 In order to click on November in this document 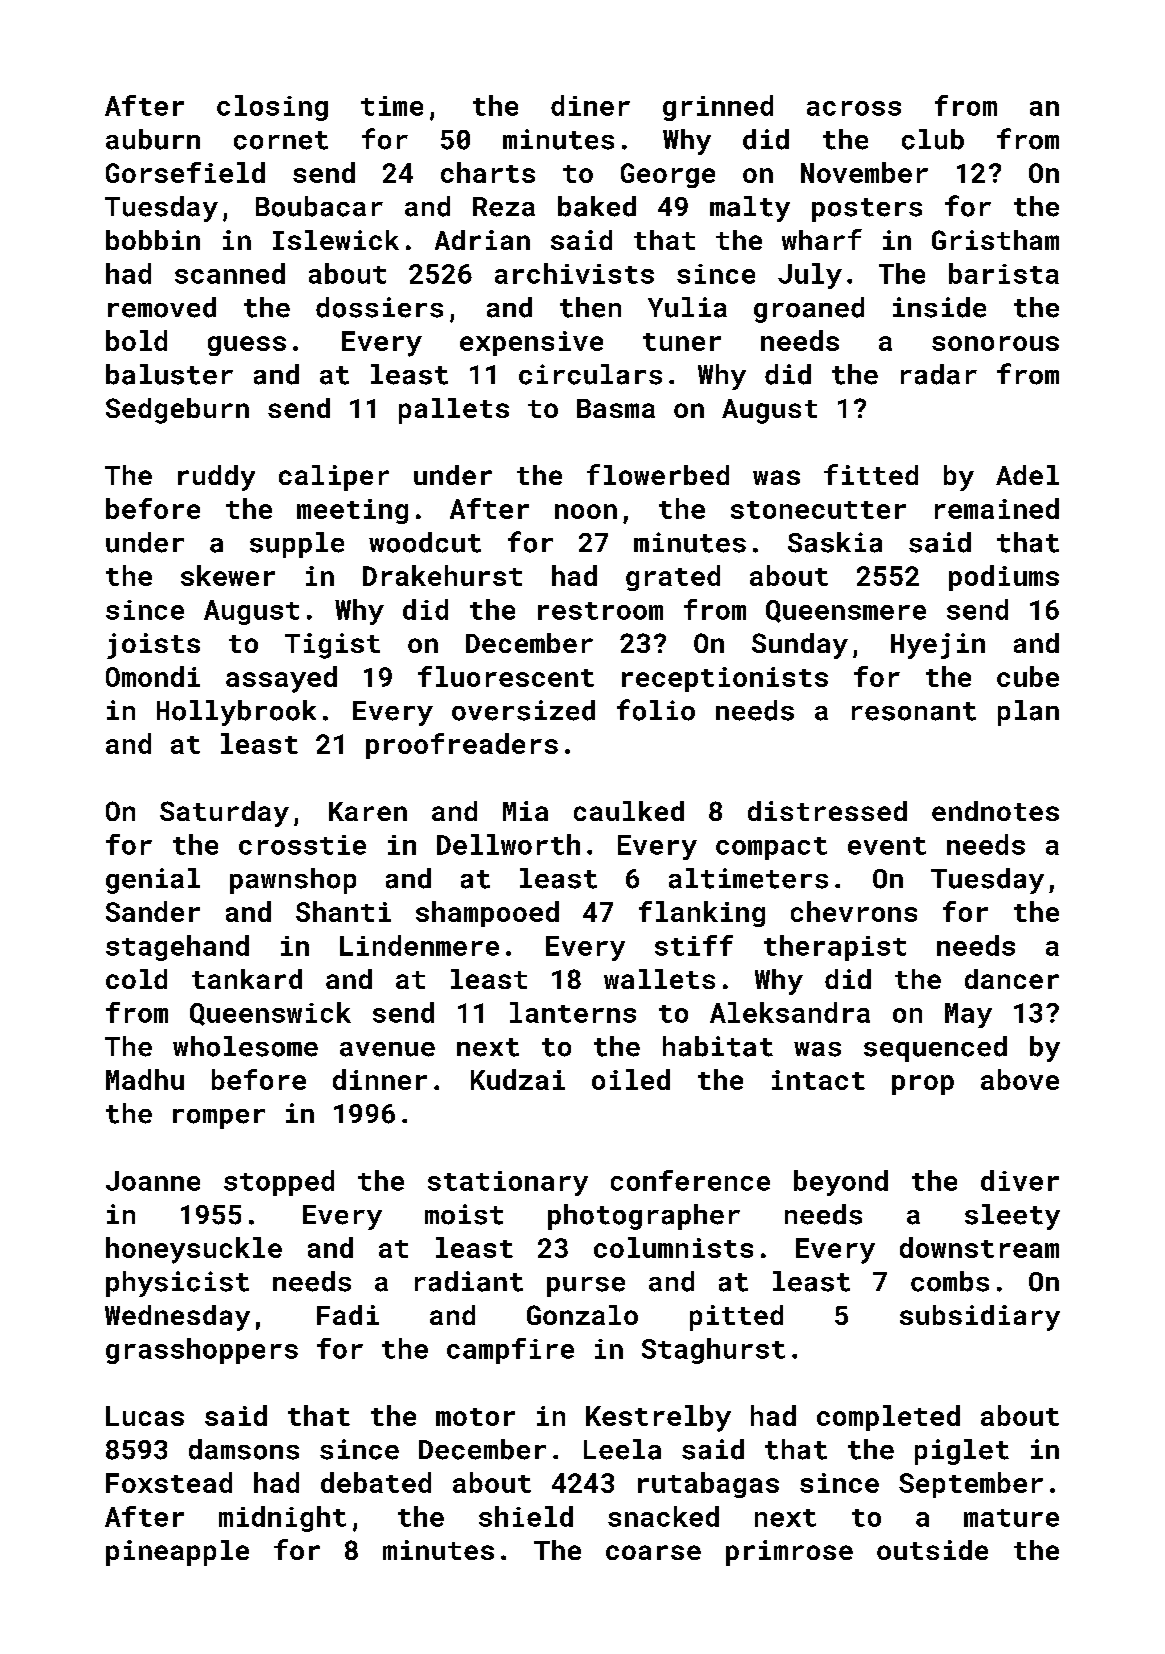, I will do `click(864, 172)`.
